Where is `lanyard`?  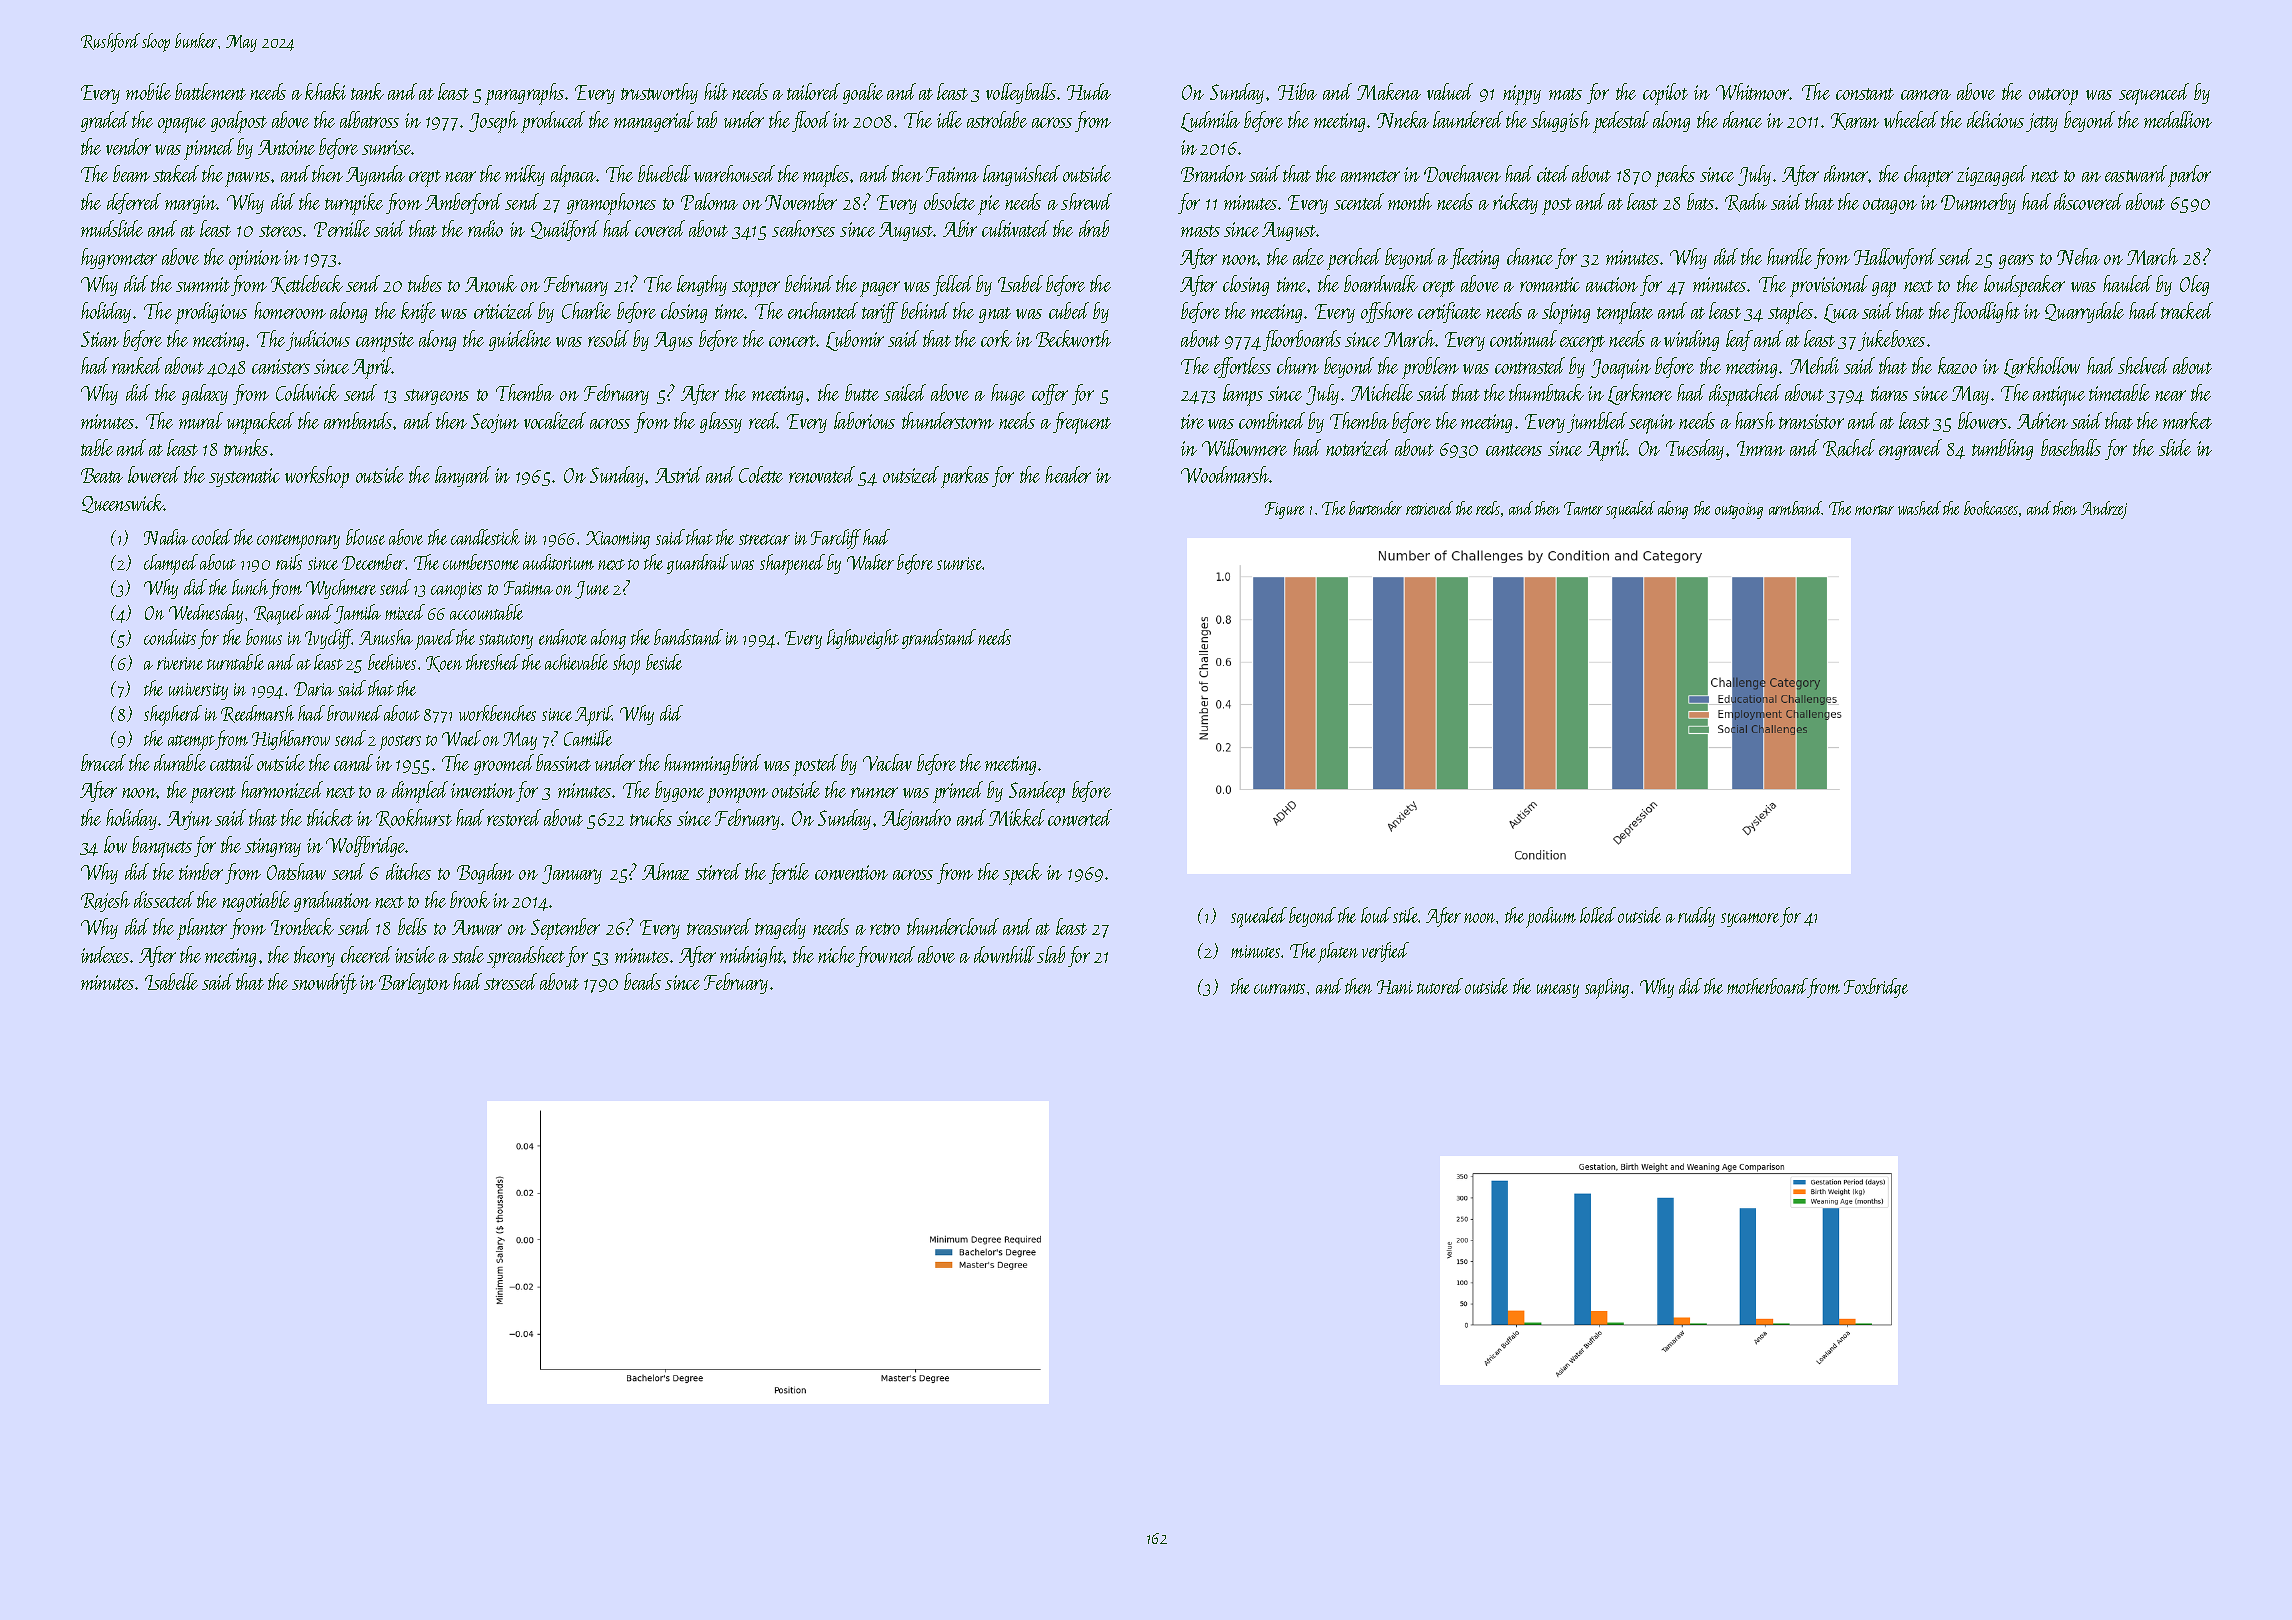
lanyard is located at coordinates (463, 476).
